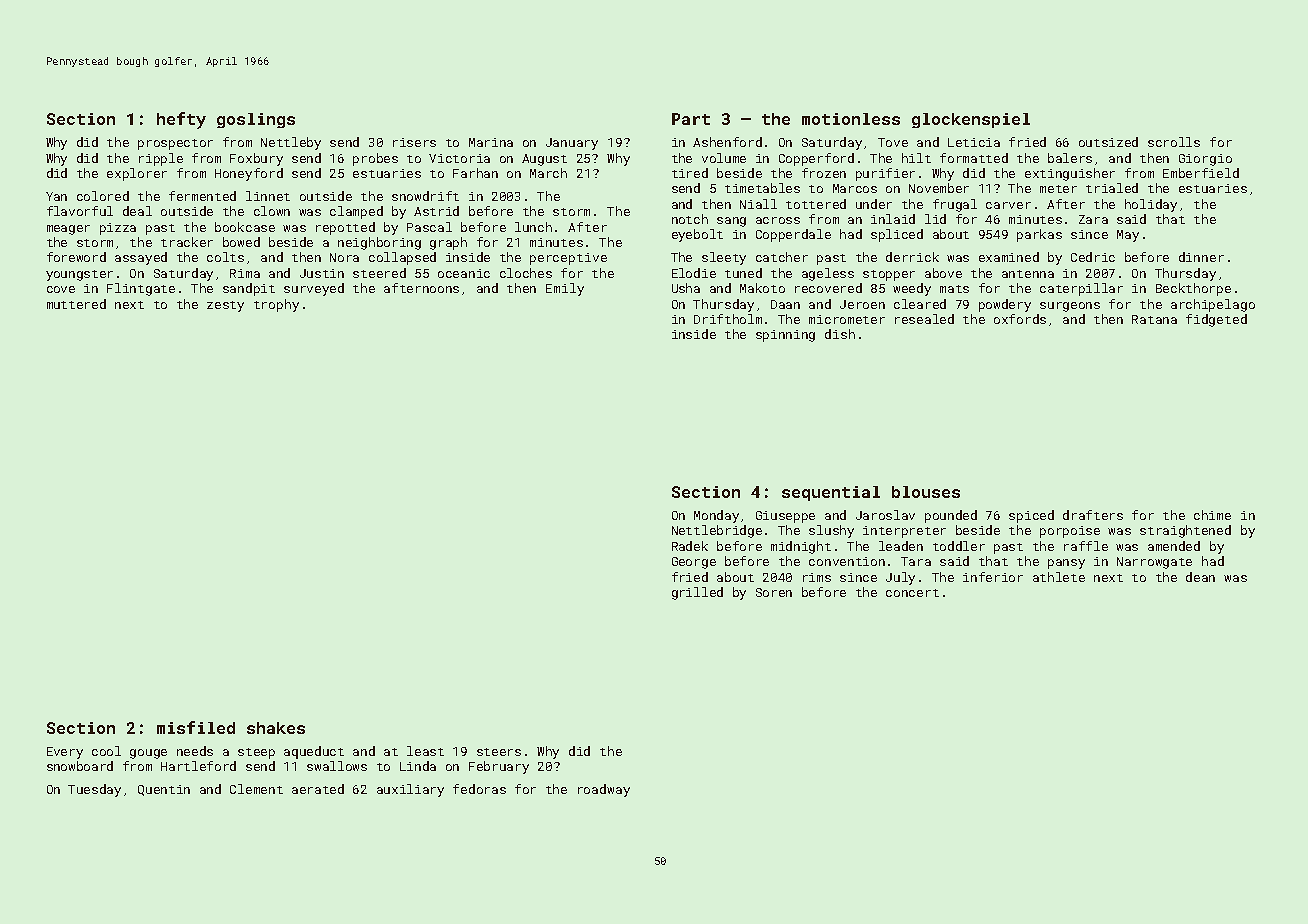 Image resolution: width=1308 pixels, height=924 pixels. Describe the element at coordinates (774, 592) in the document. I see `Soren` at that location.
